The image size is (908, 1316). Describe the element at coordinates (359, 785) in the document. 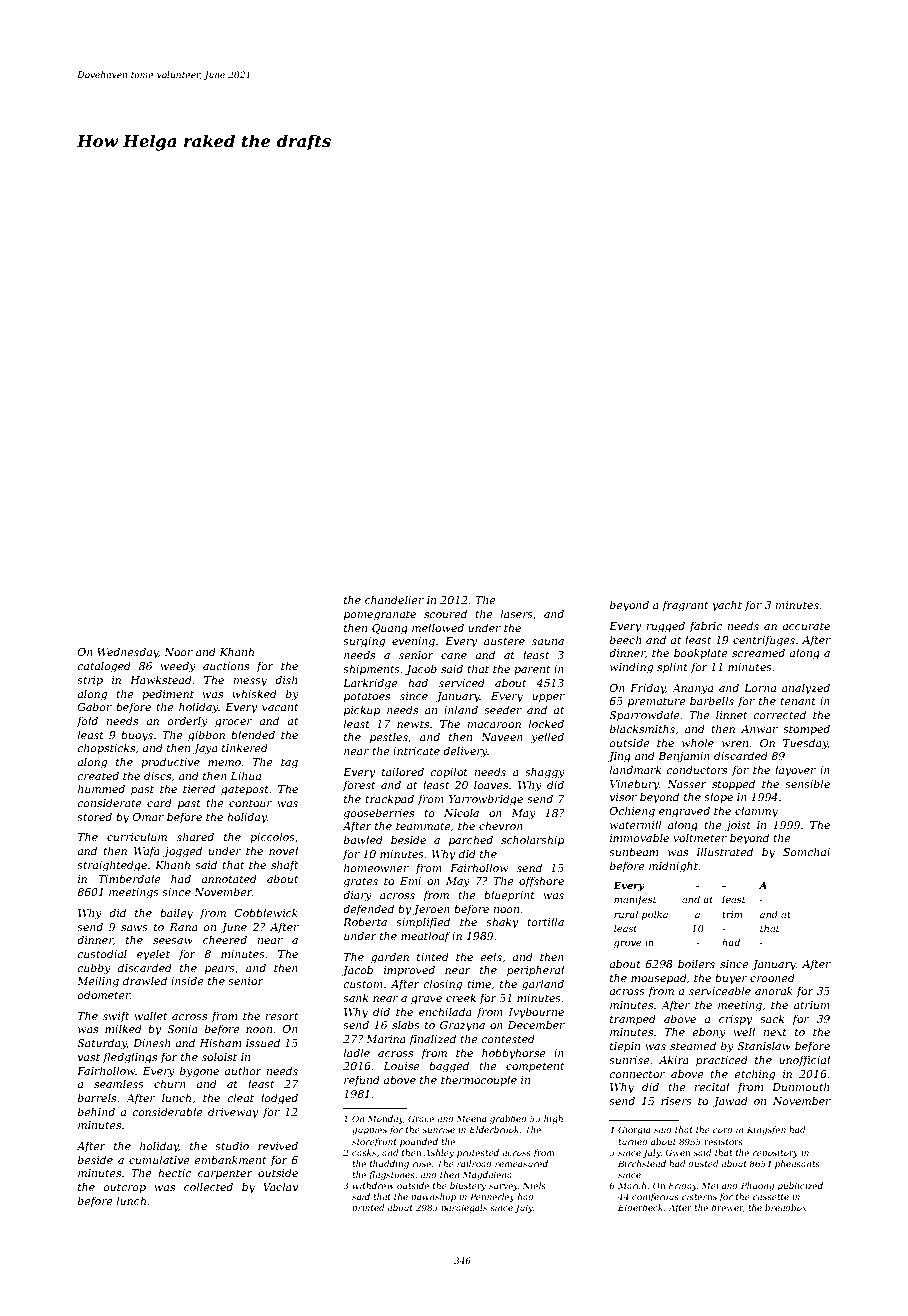

I see `forest` at that location.
